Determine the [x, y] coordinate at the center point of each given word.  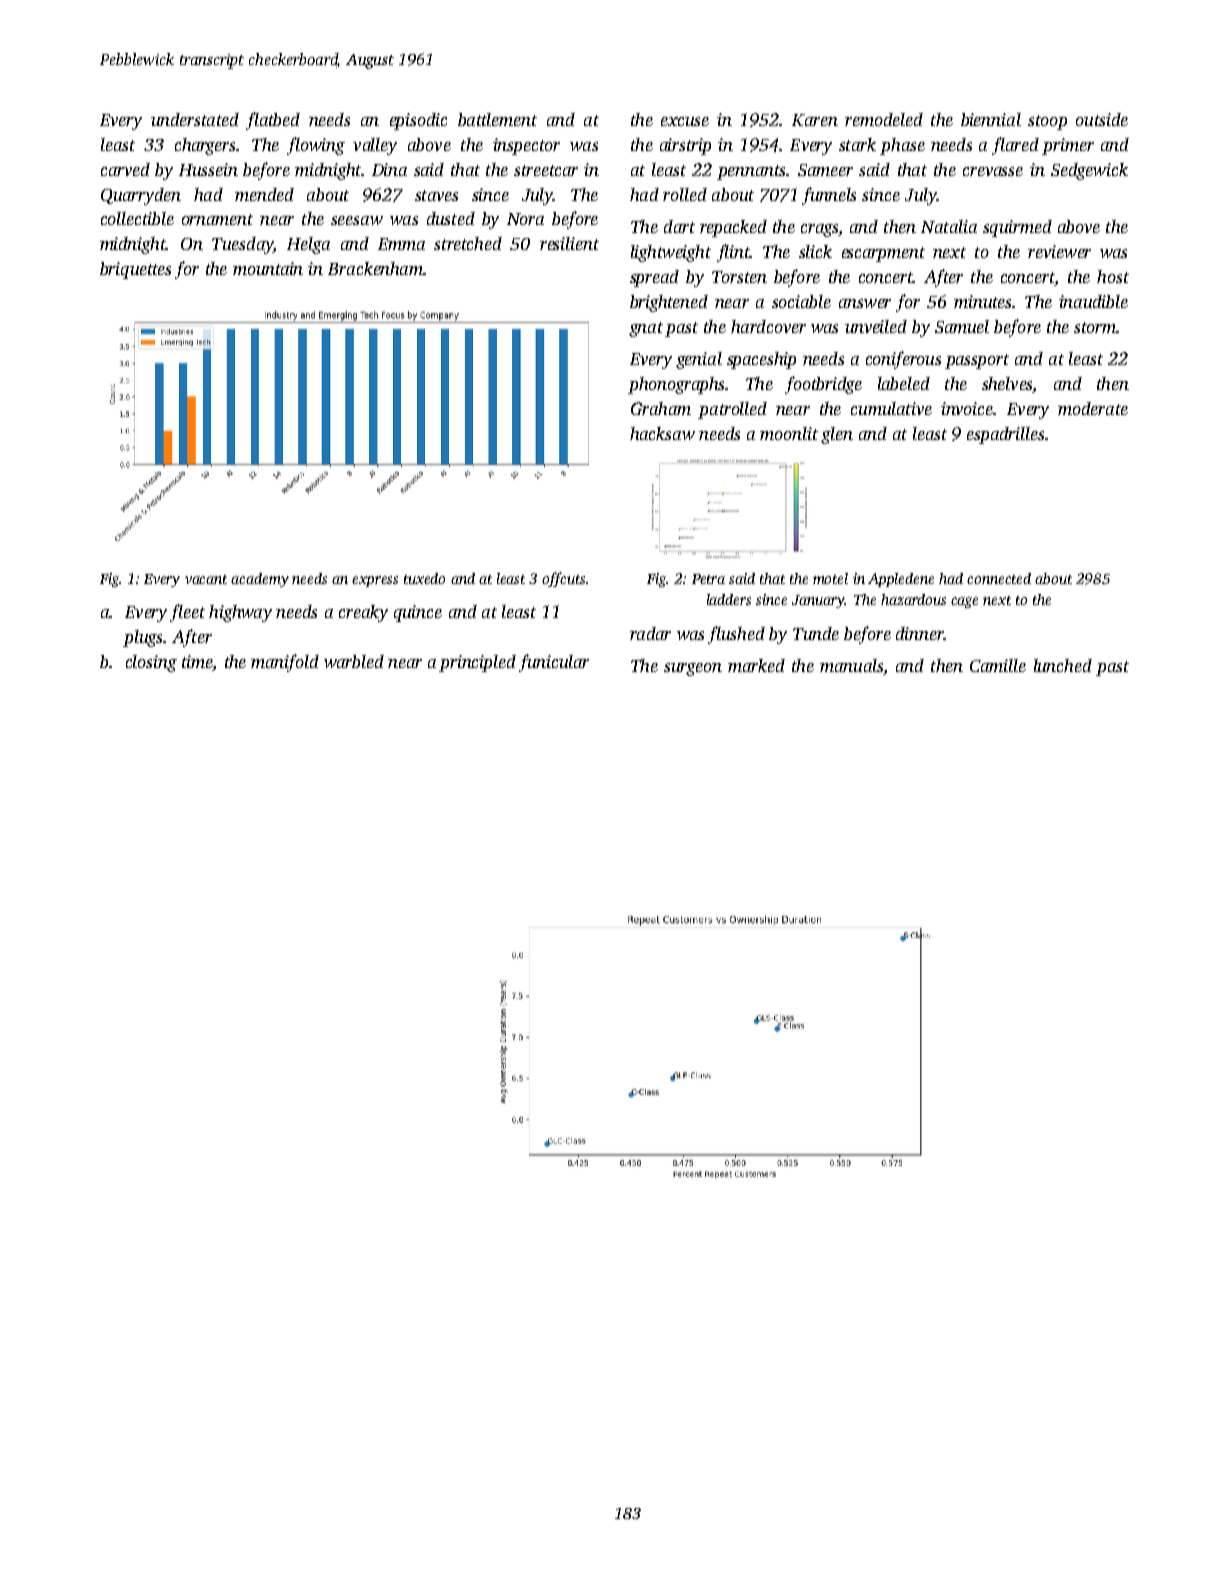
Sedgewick [1089, 171]
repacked [733, 228]
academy [260, 580]
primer [1068, 146]
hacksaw [662, 433]
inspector [526, 146]
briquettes [135, 270]
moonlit [789, 433]
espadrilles [1005, 435]
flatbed [273, 121]
